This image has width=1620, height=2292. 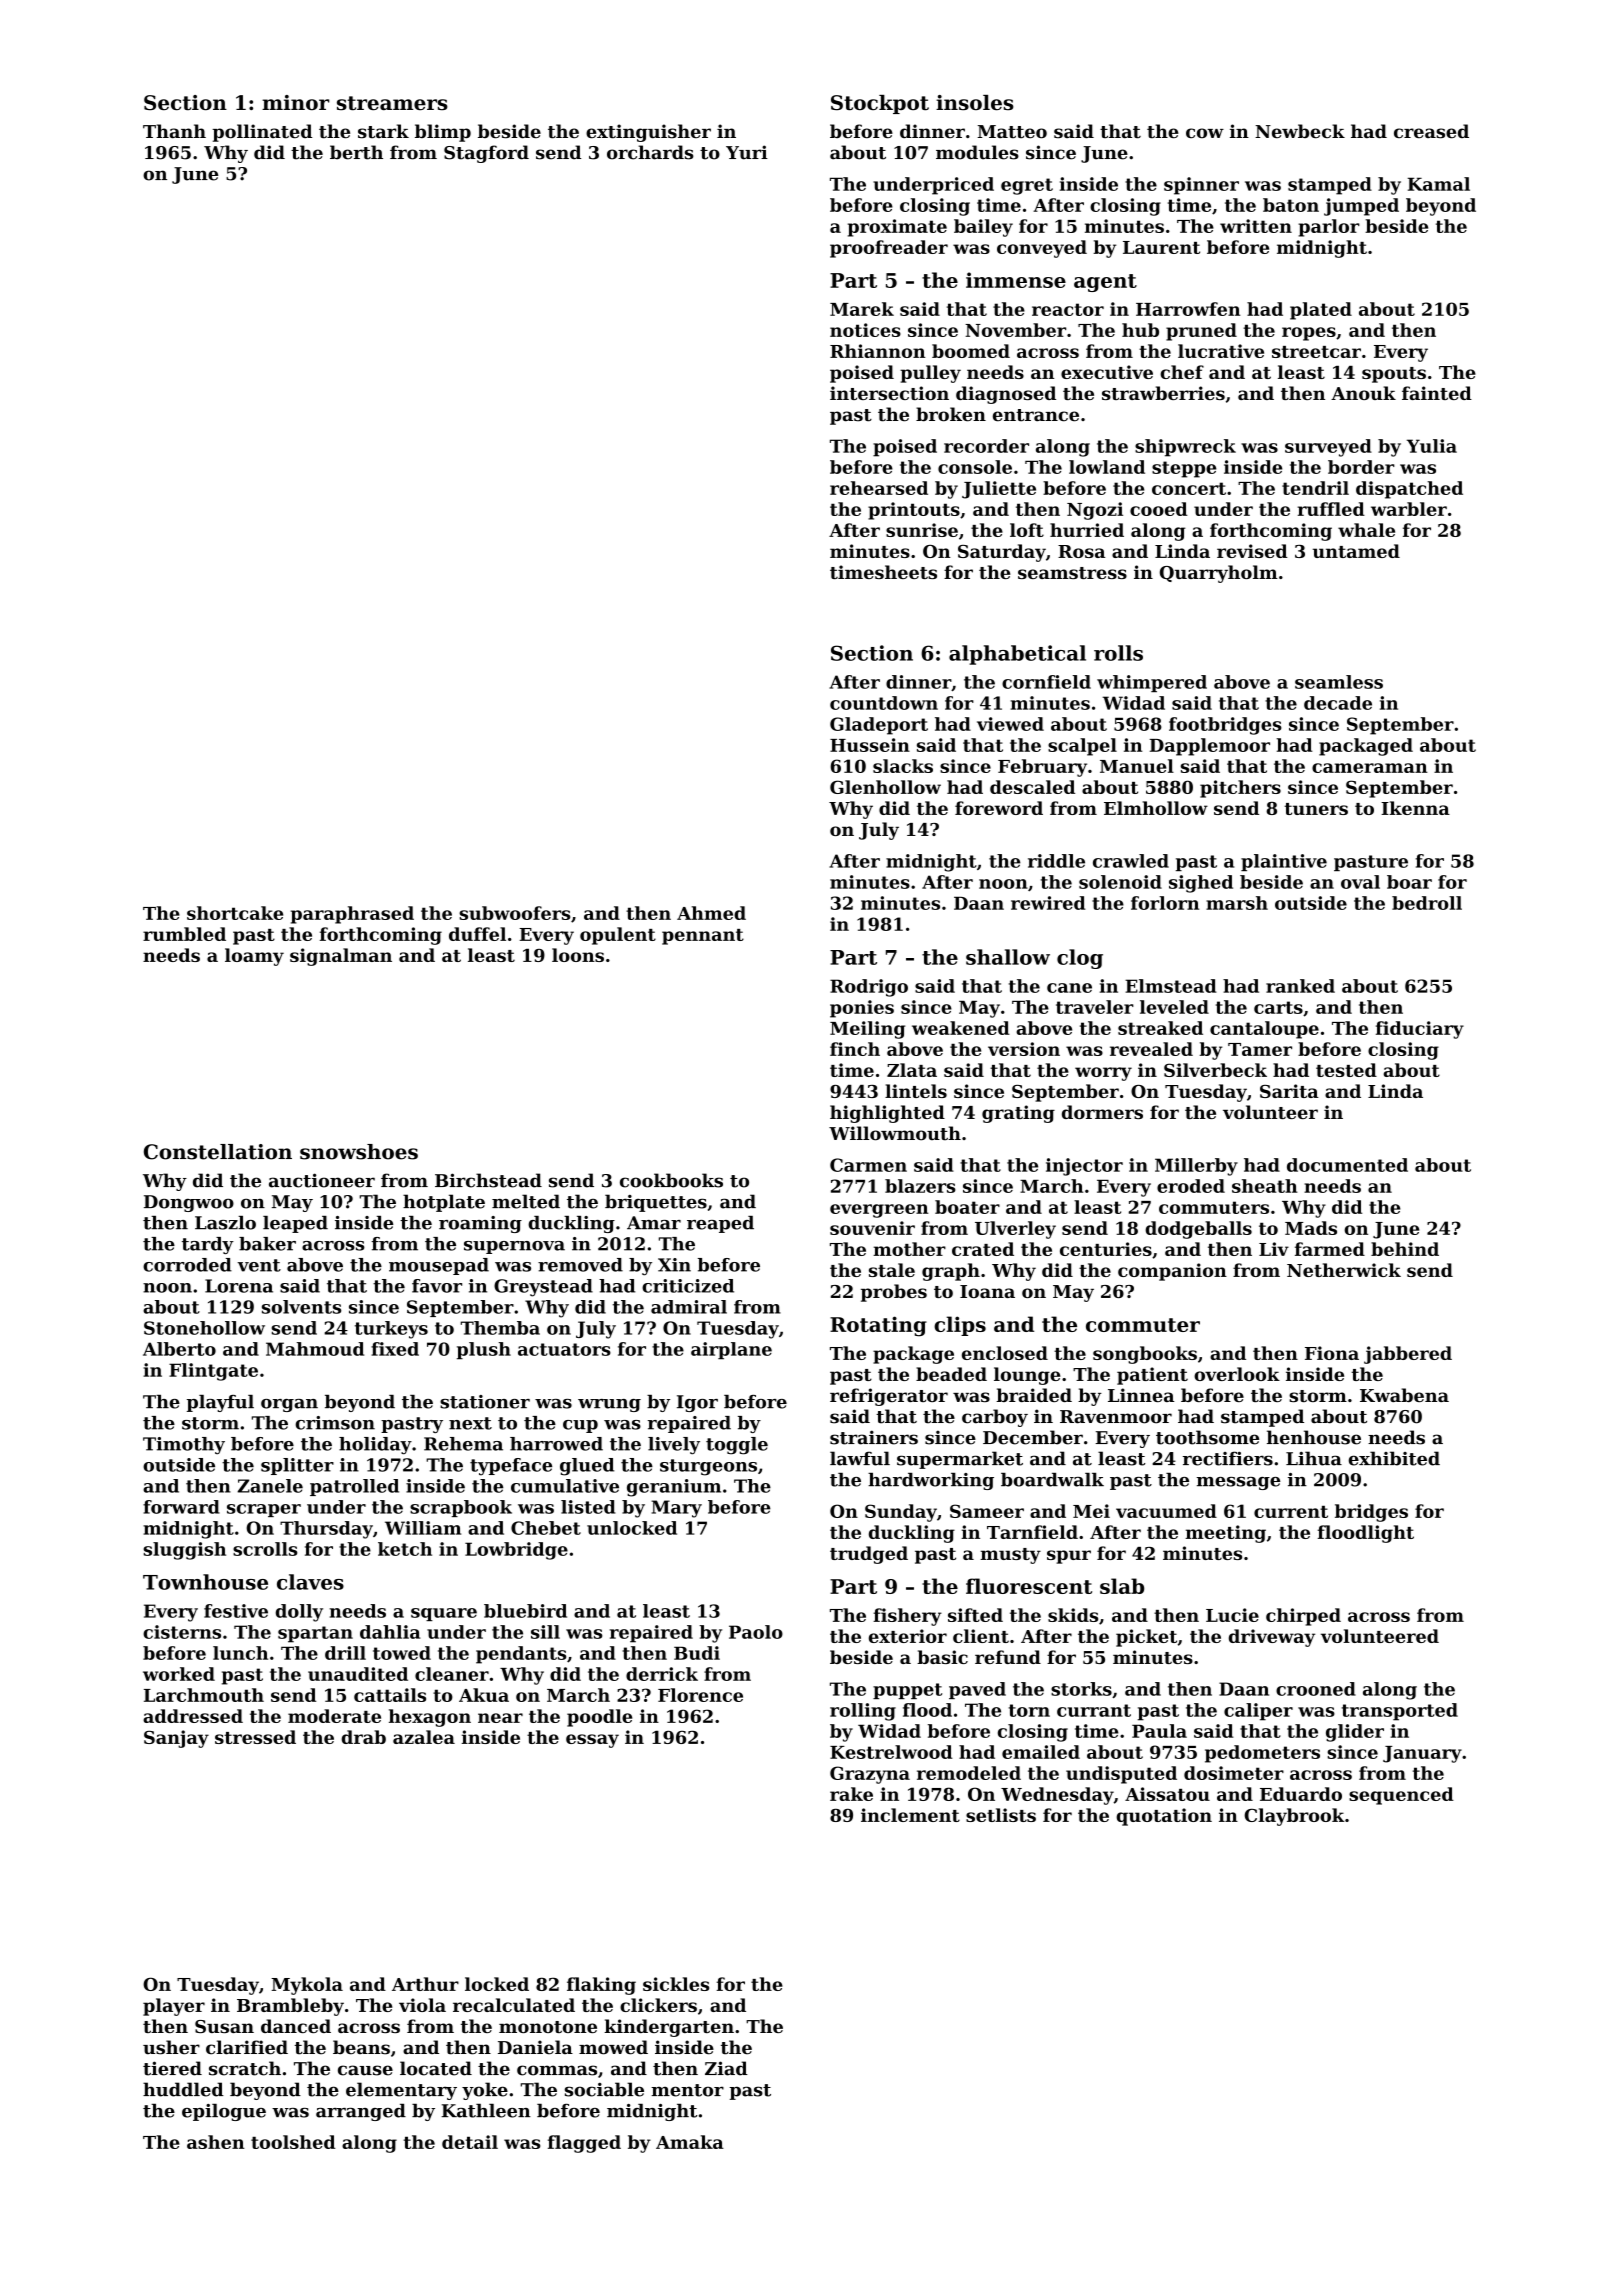 What do you see at coordinates (869, 1555) in the image?
I see `trudged` at bounding box center [869, 1555].
